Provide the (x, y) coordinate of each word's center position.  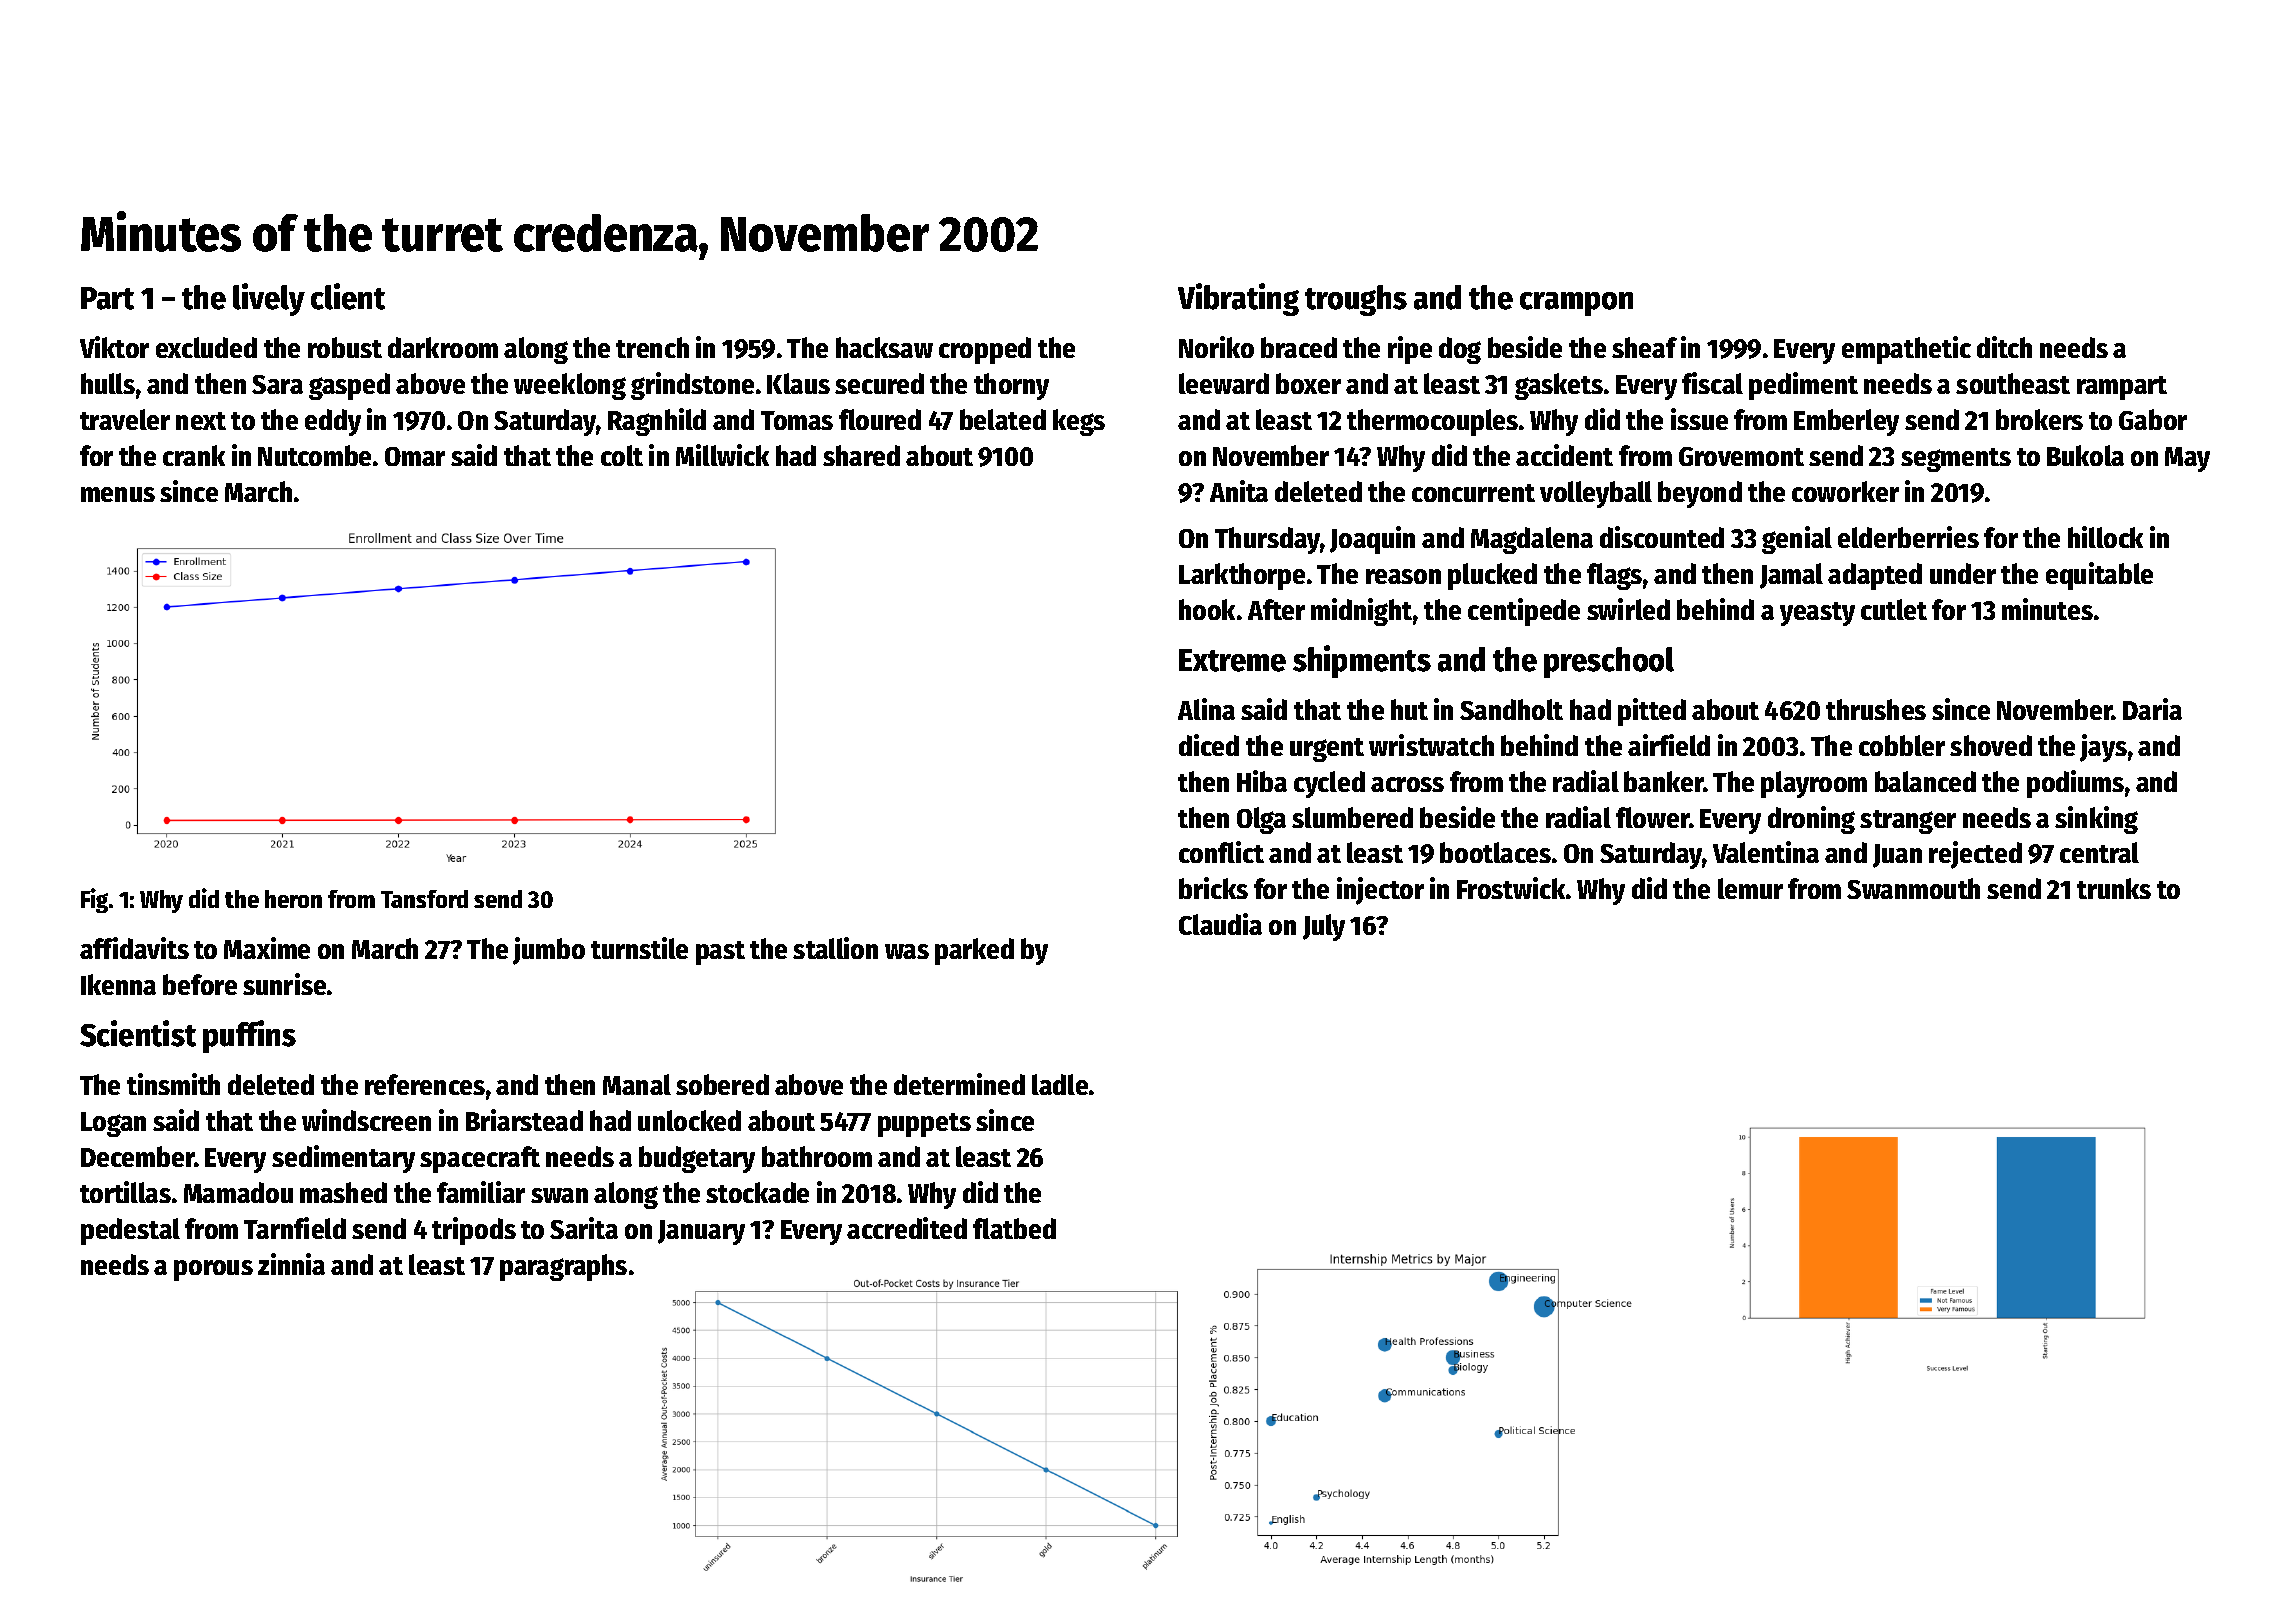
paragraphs (563, 1267)
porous (213, 1270)
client (348, 296)
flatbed (1014, 1228)
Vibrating (1238, 299)
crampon (1576, 304)
